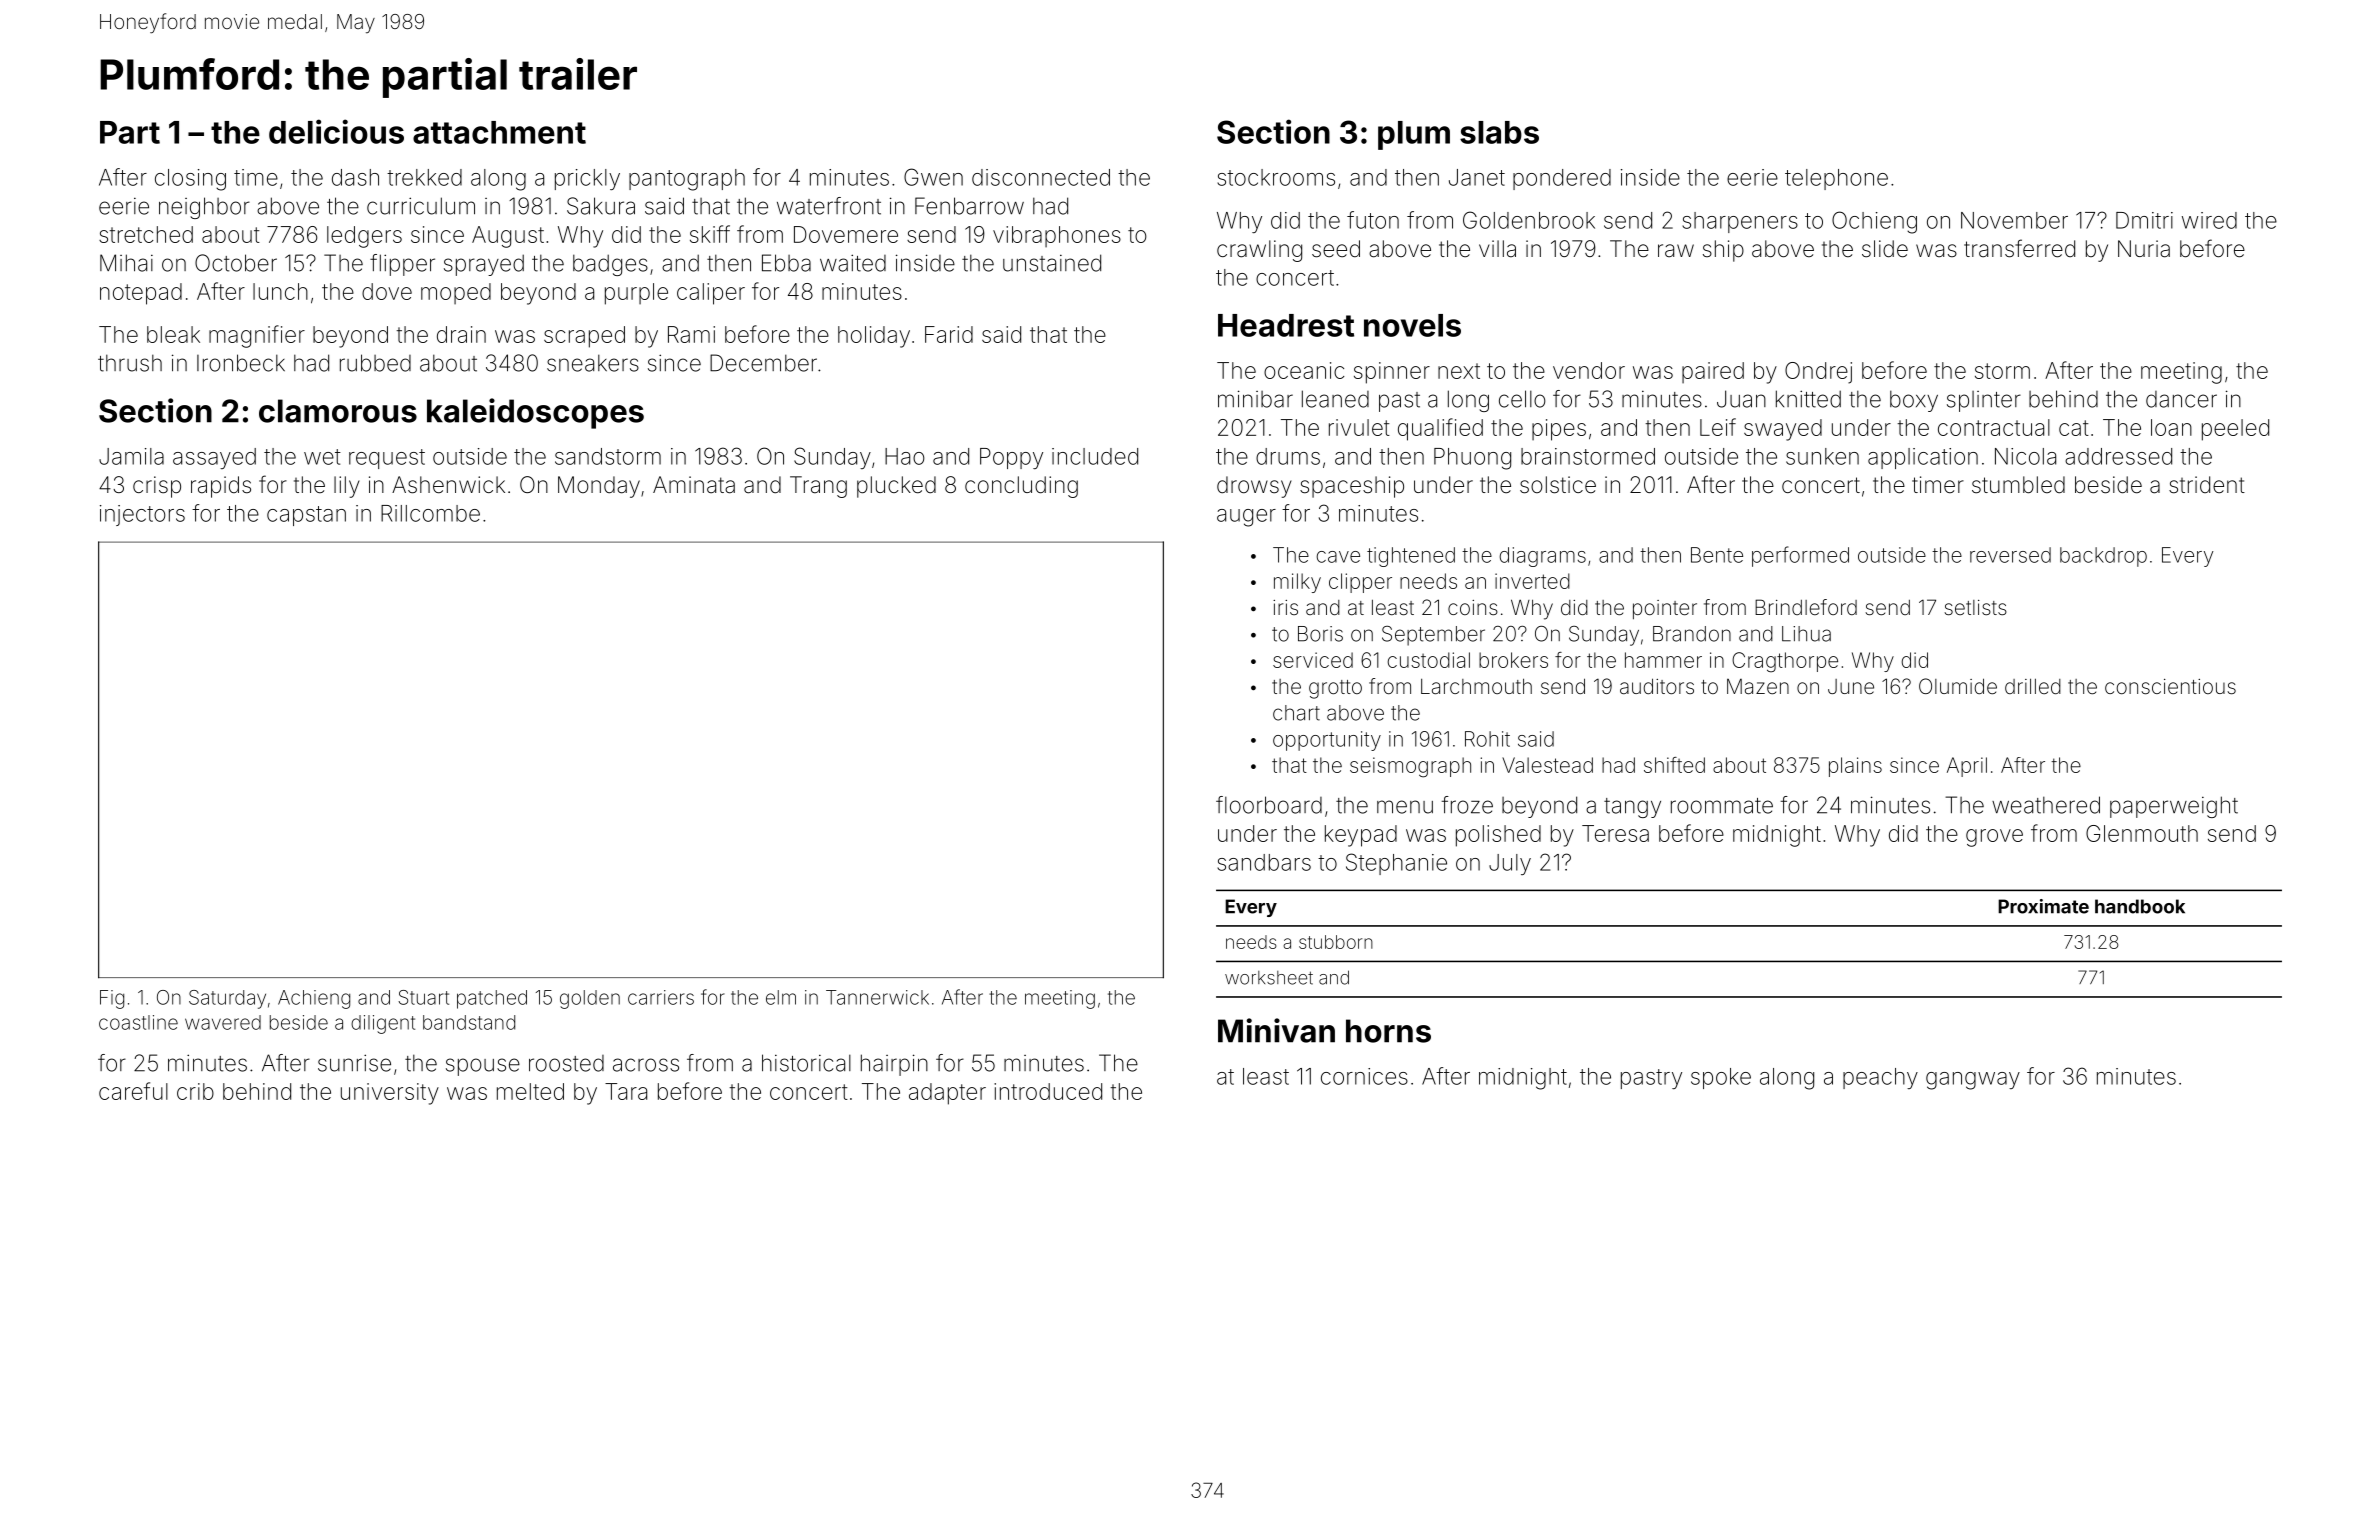 The width and height of the screenshot is (2380, 1540). What do you see at coordinates (142, 515) in the screenshot?
I see `injectors` at bounding box center [142, 515].
